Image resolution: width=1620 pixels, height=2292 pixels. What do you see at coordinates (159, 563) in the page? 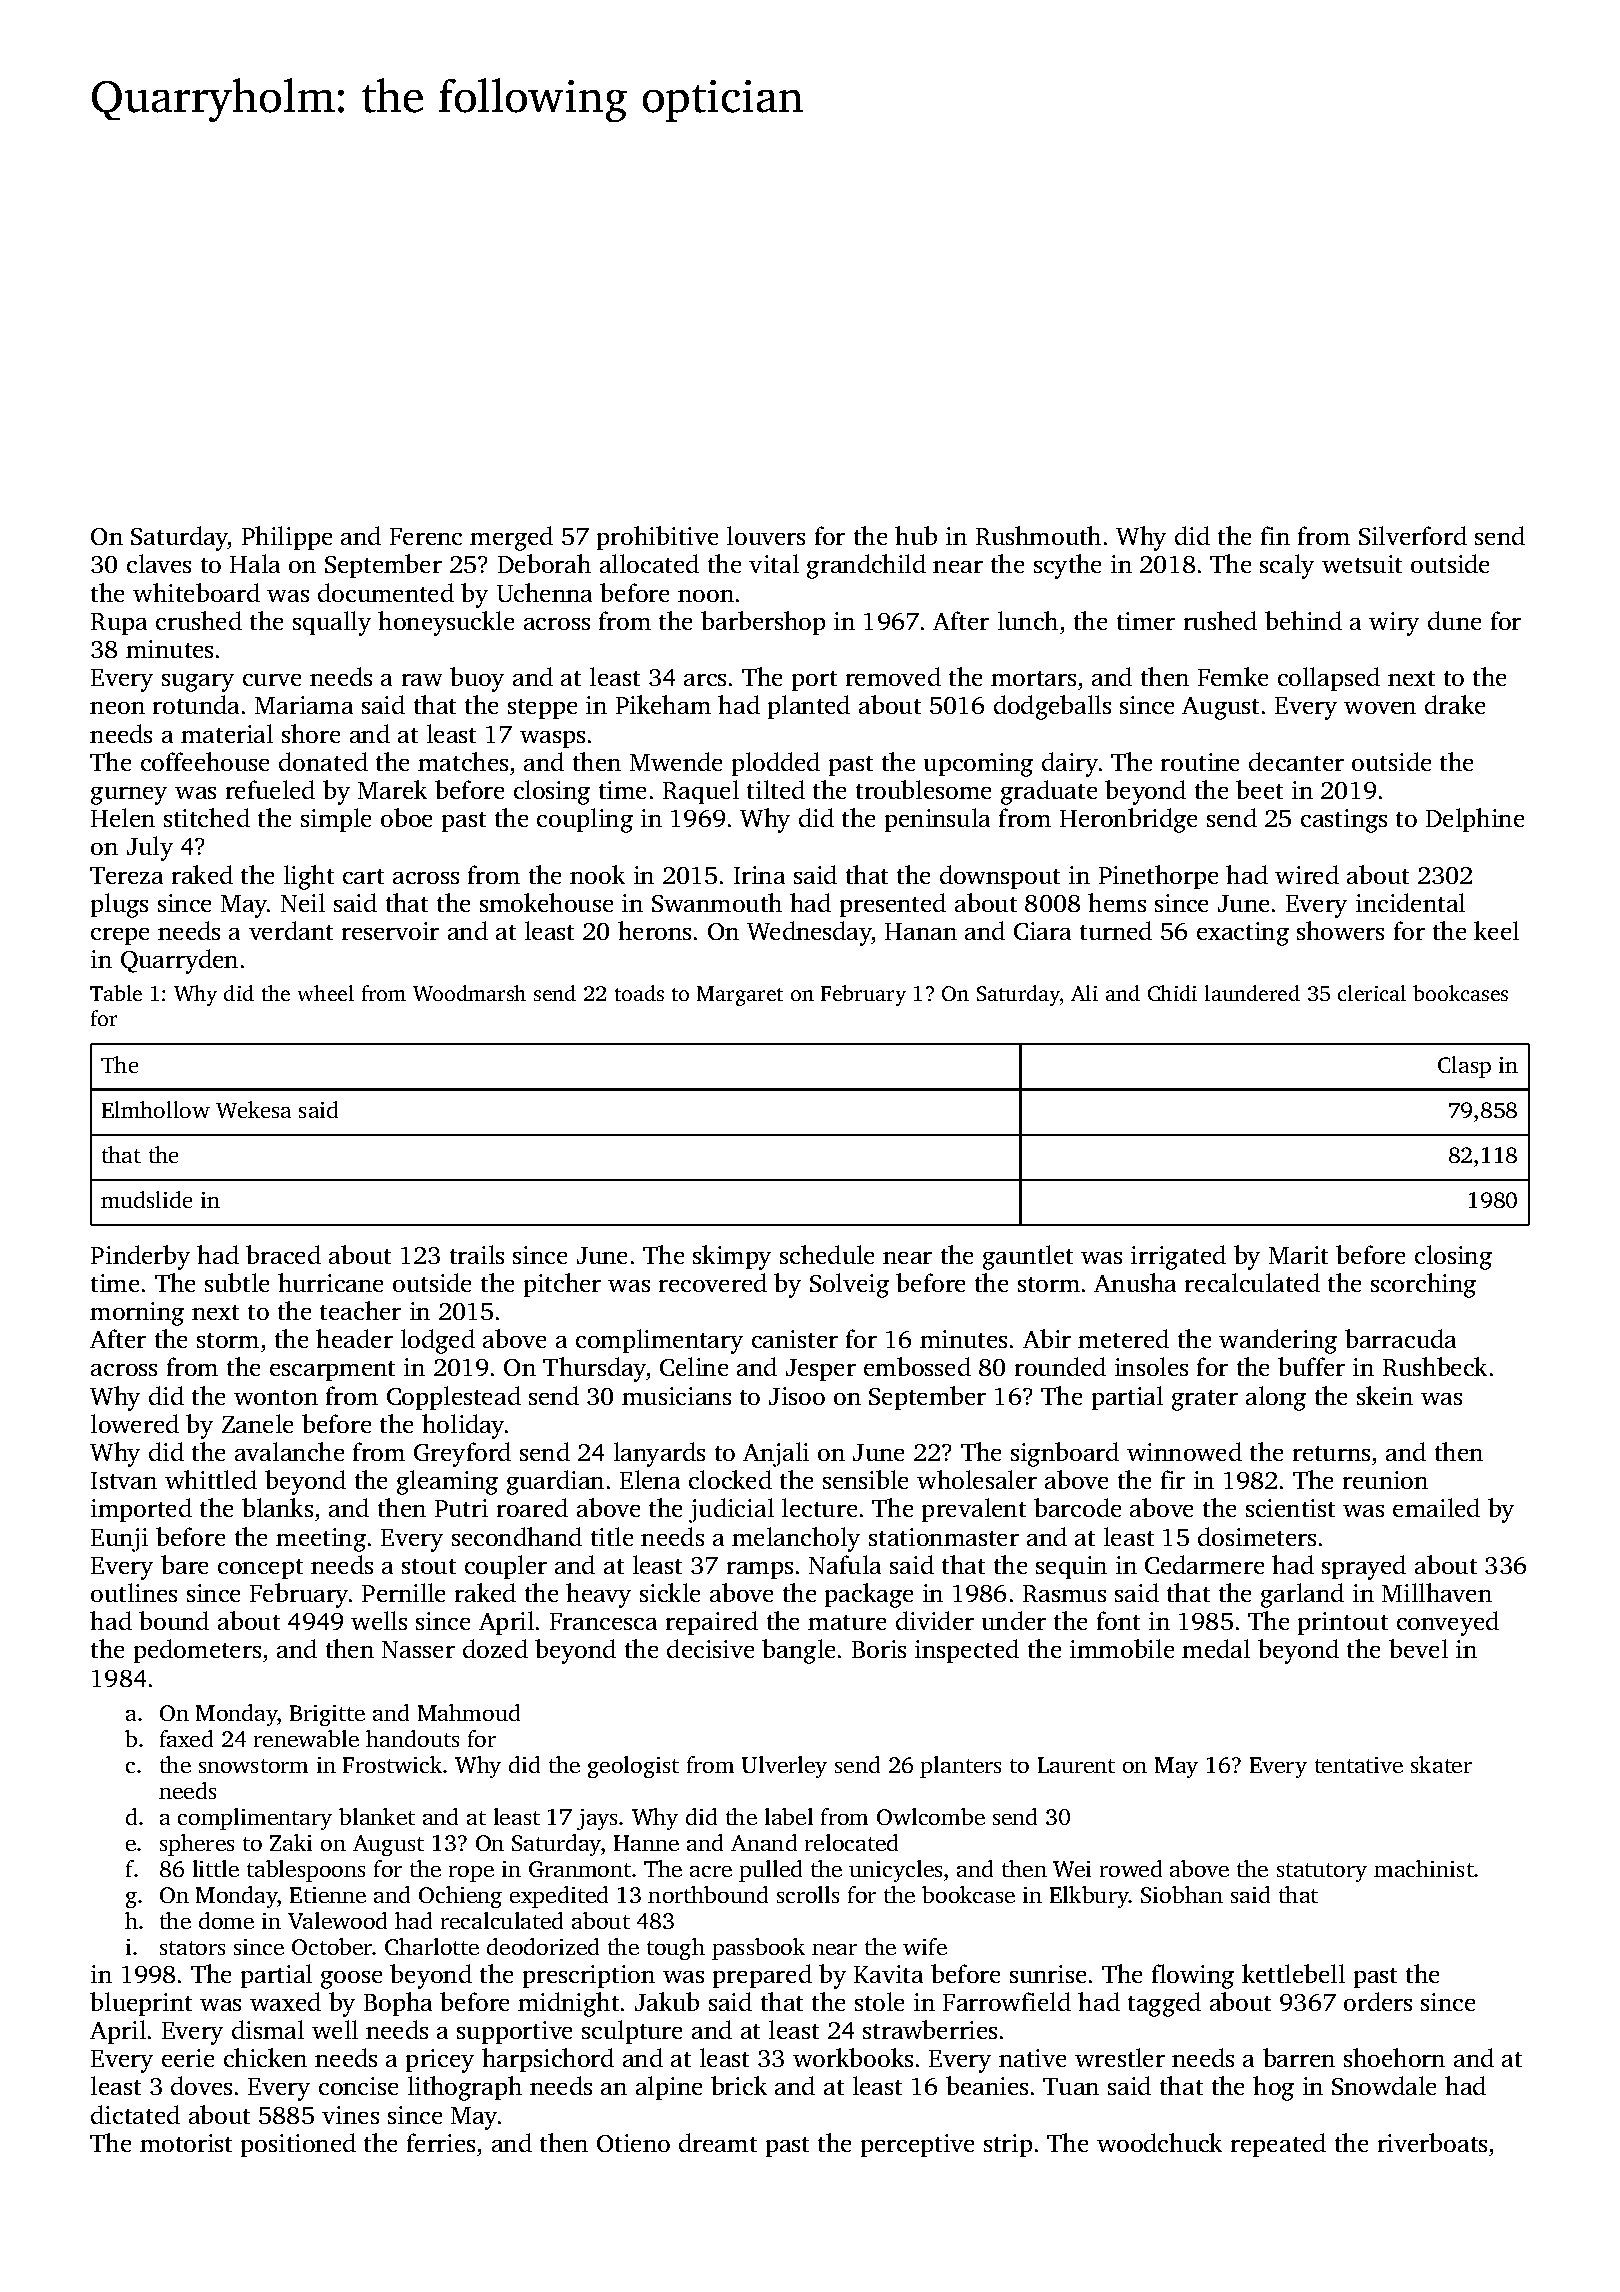
I see `claves` at bounding box center [159, 563].
